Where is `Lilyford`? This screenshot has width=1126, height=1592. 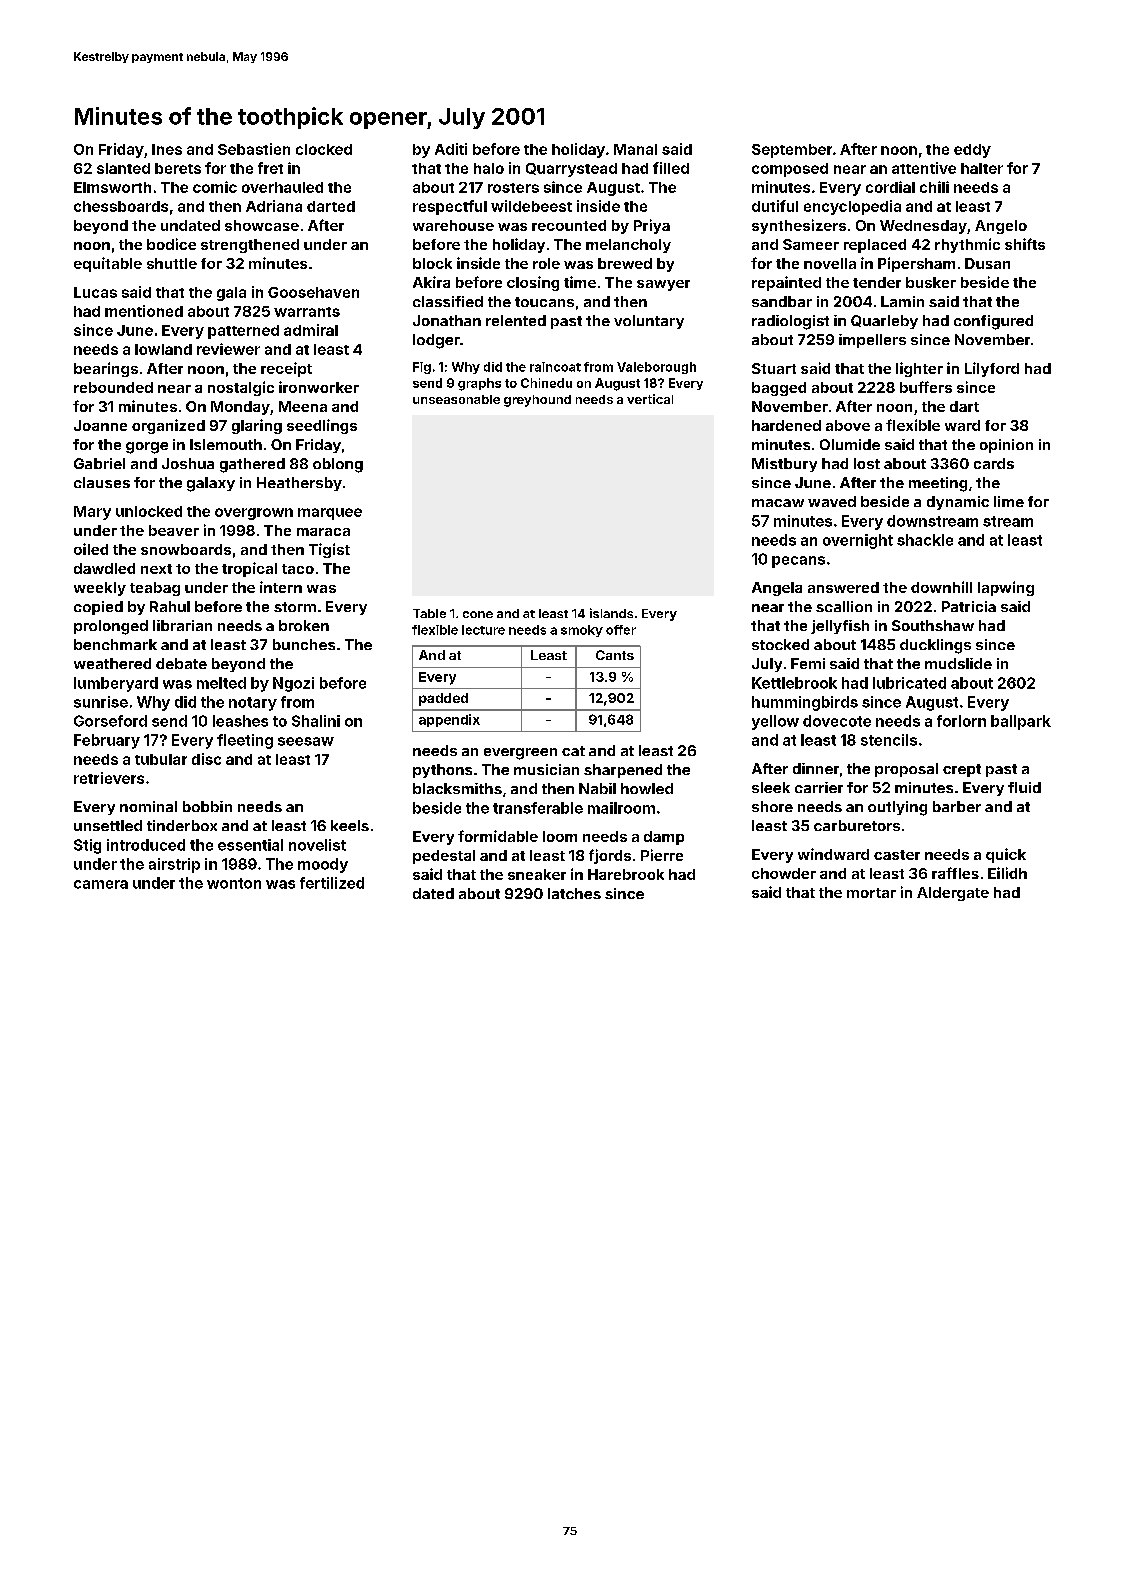 Lilyford is located at coordinates (992, 369).
